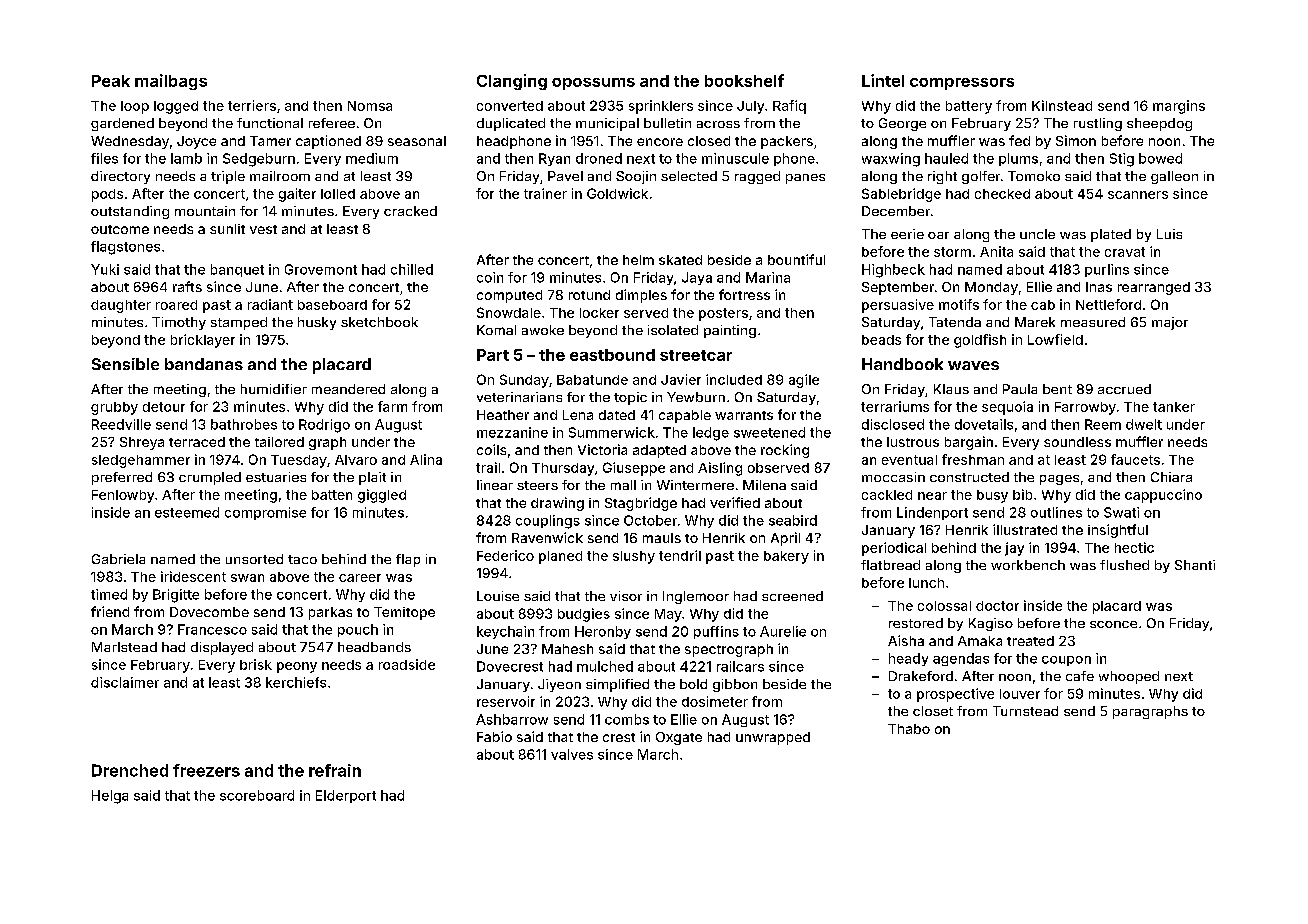 Image resolution: width=1308 pixels, height=924 pixels. What do you see at coordinates (1037, 234) in the screenshot?
I see `uncle` at bounding box center [1037, 234].
